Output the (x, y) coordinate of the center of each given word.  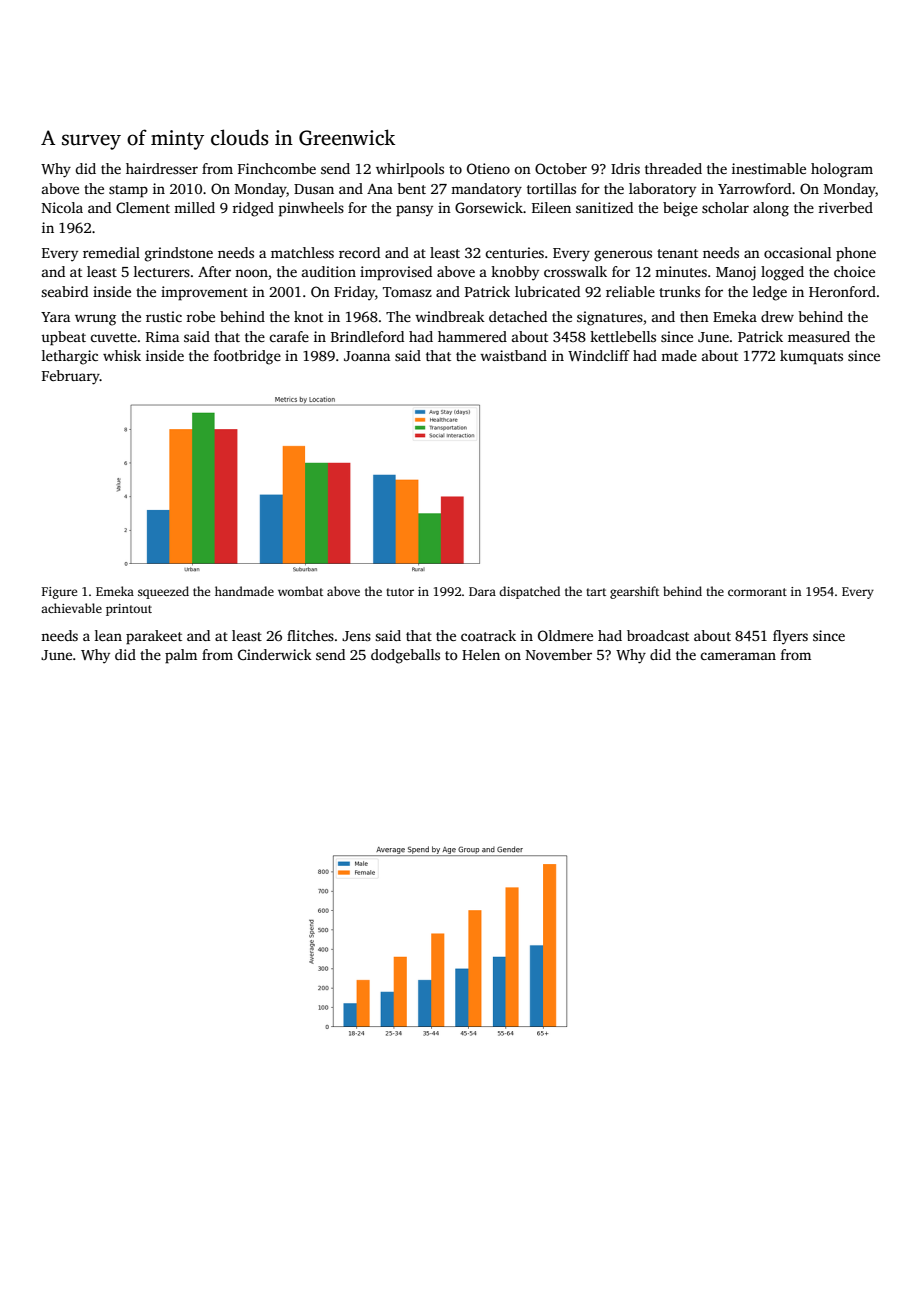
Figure (59, 593)
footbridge (247, 357)
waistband (513, 355)
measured (819, 336)
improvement (204, 293)
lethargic (70, 357)
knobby (515, 273)
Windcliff (599, 355)
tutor (400, 592)
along (771, 209)
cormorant (757, 592)
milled (194, 207)
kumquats (811, 357)
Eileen (551, 207)
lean (108, 635)
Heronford (842, 291)
